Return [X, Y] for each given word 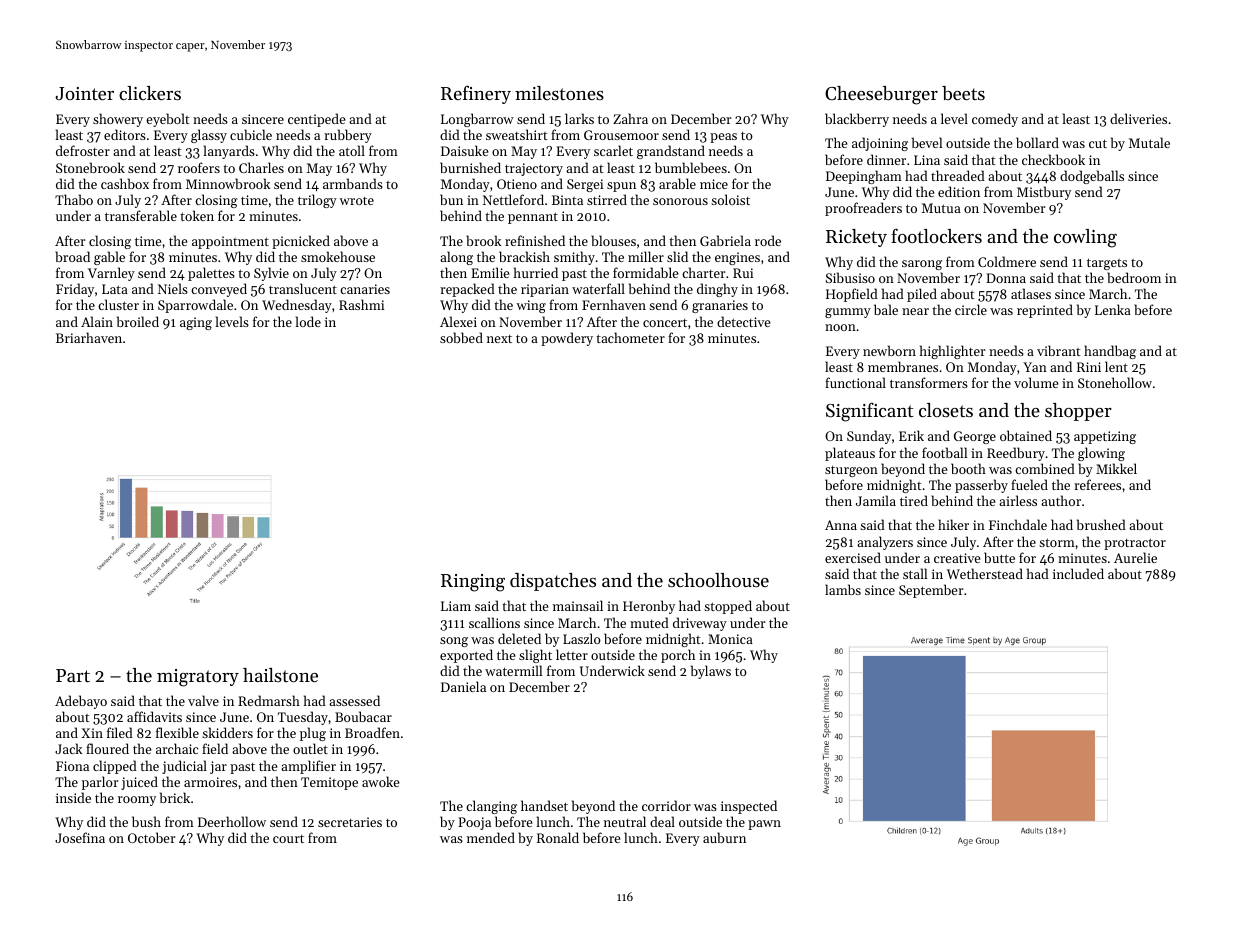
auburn [724, 837]
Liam [456, 606]
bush [146, 821]
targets [1107, 264]
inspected [749, 807]
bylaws [711, 672]
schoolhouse [718, 580]
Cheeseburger [881, 95]
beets [963, 93]
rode [768, 240]
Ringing [473, 583]
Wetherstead [985, 573]
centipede [317, 120]
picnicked [301, 242]
